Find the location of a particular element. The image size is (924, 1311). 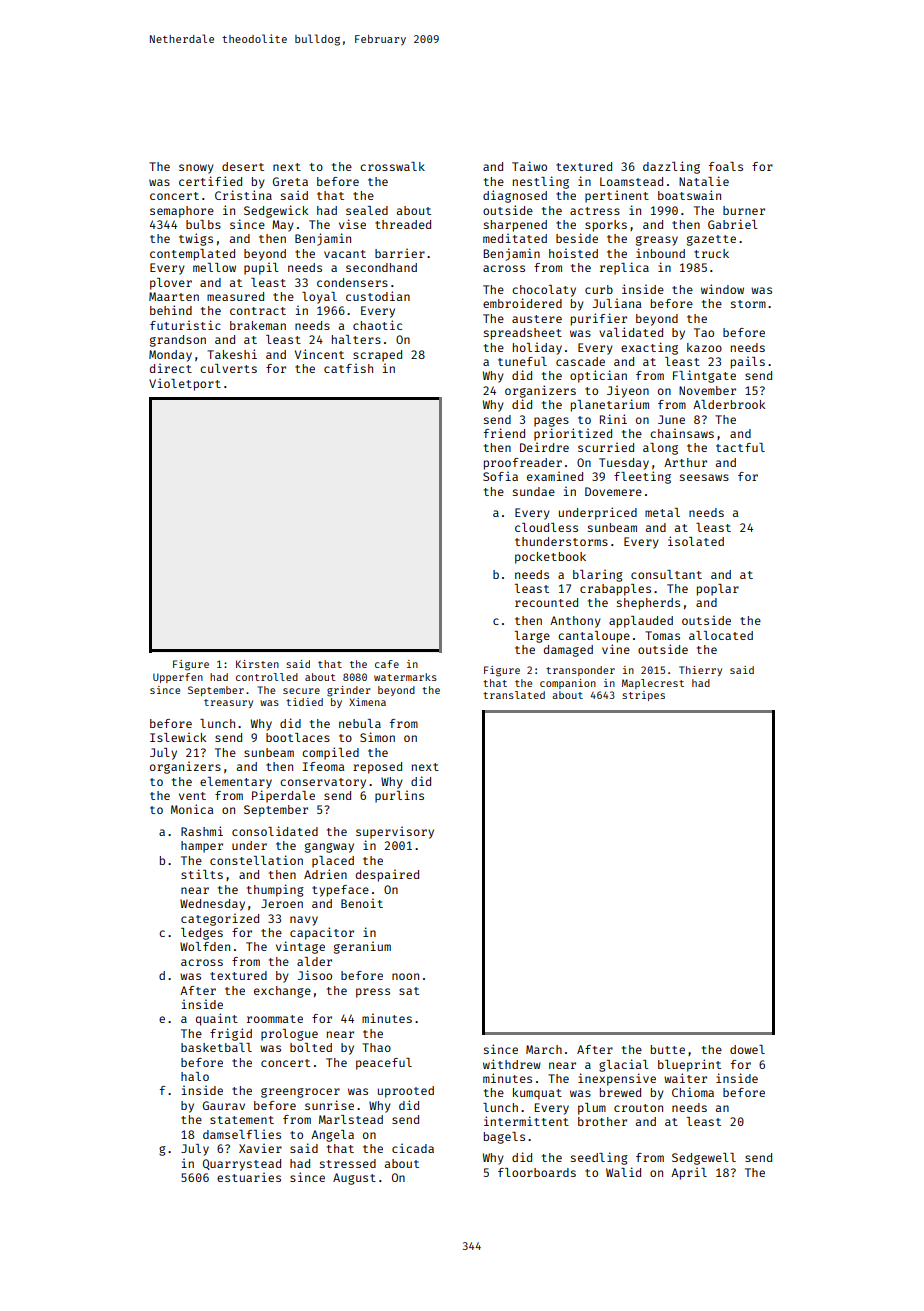

stripes is located at coordinates (643, 696).
